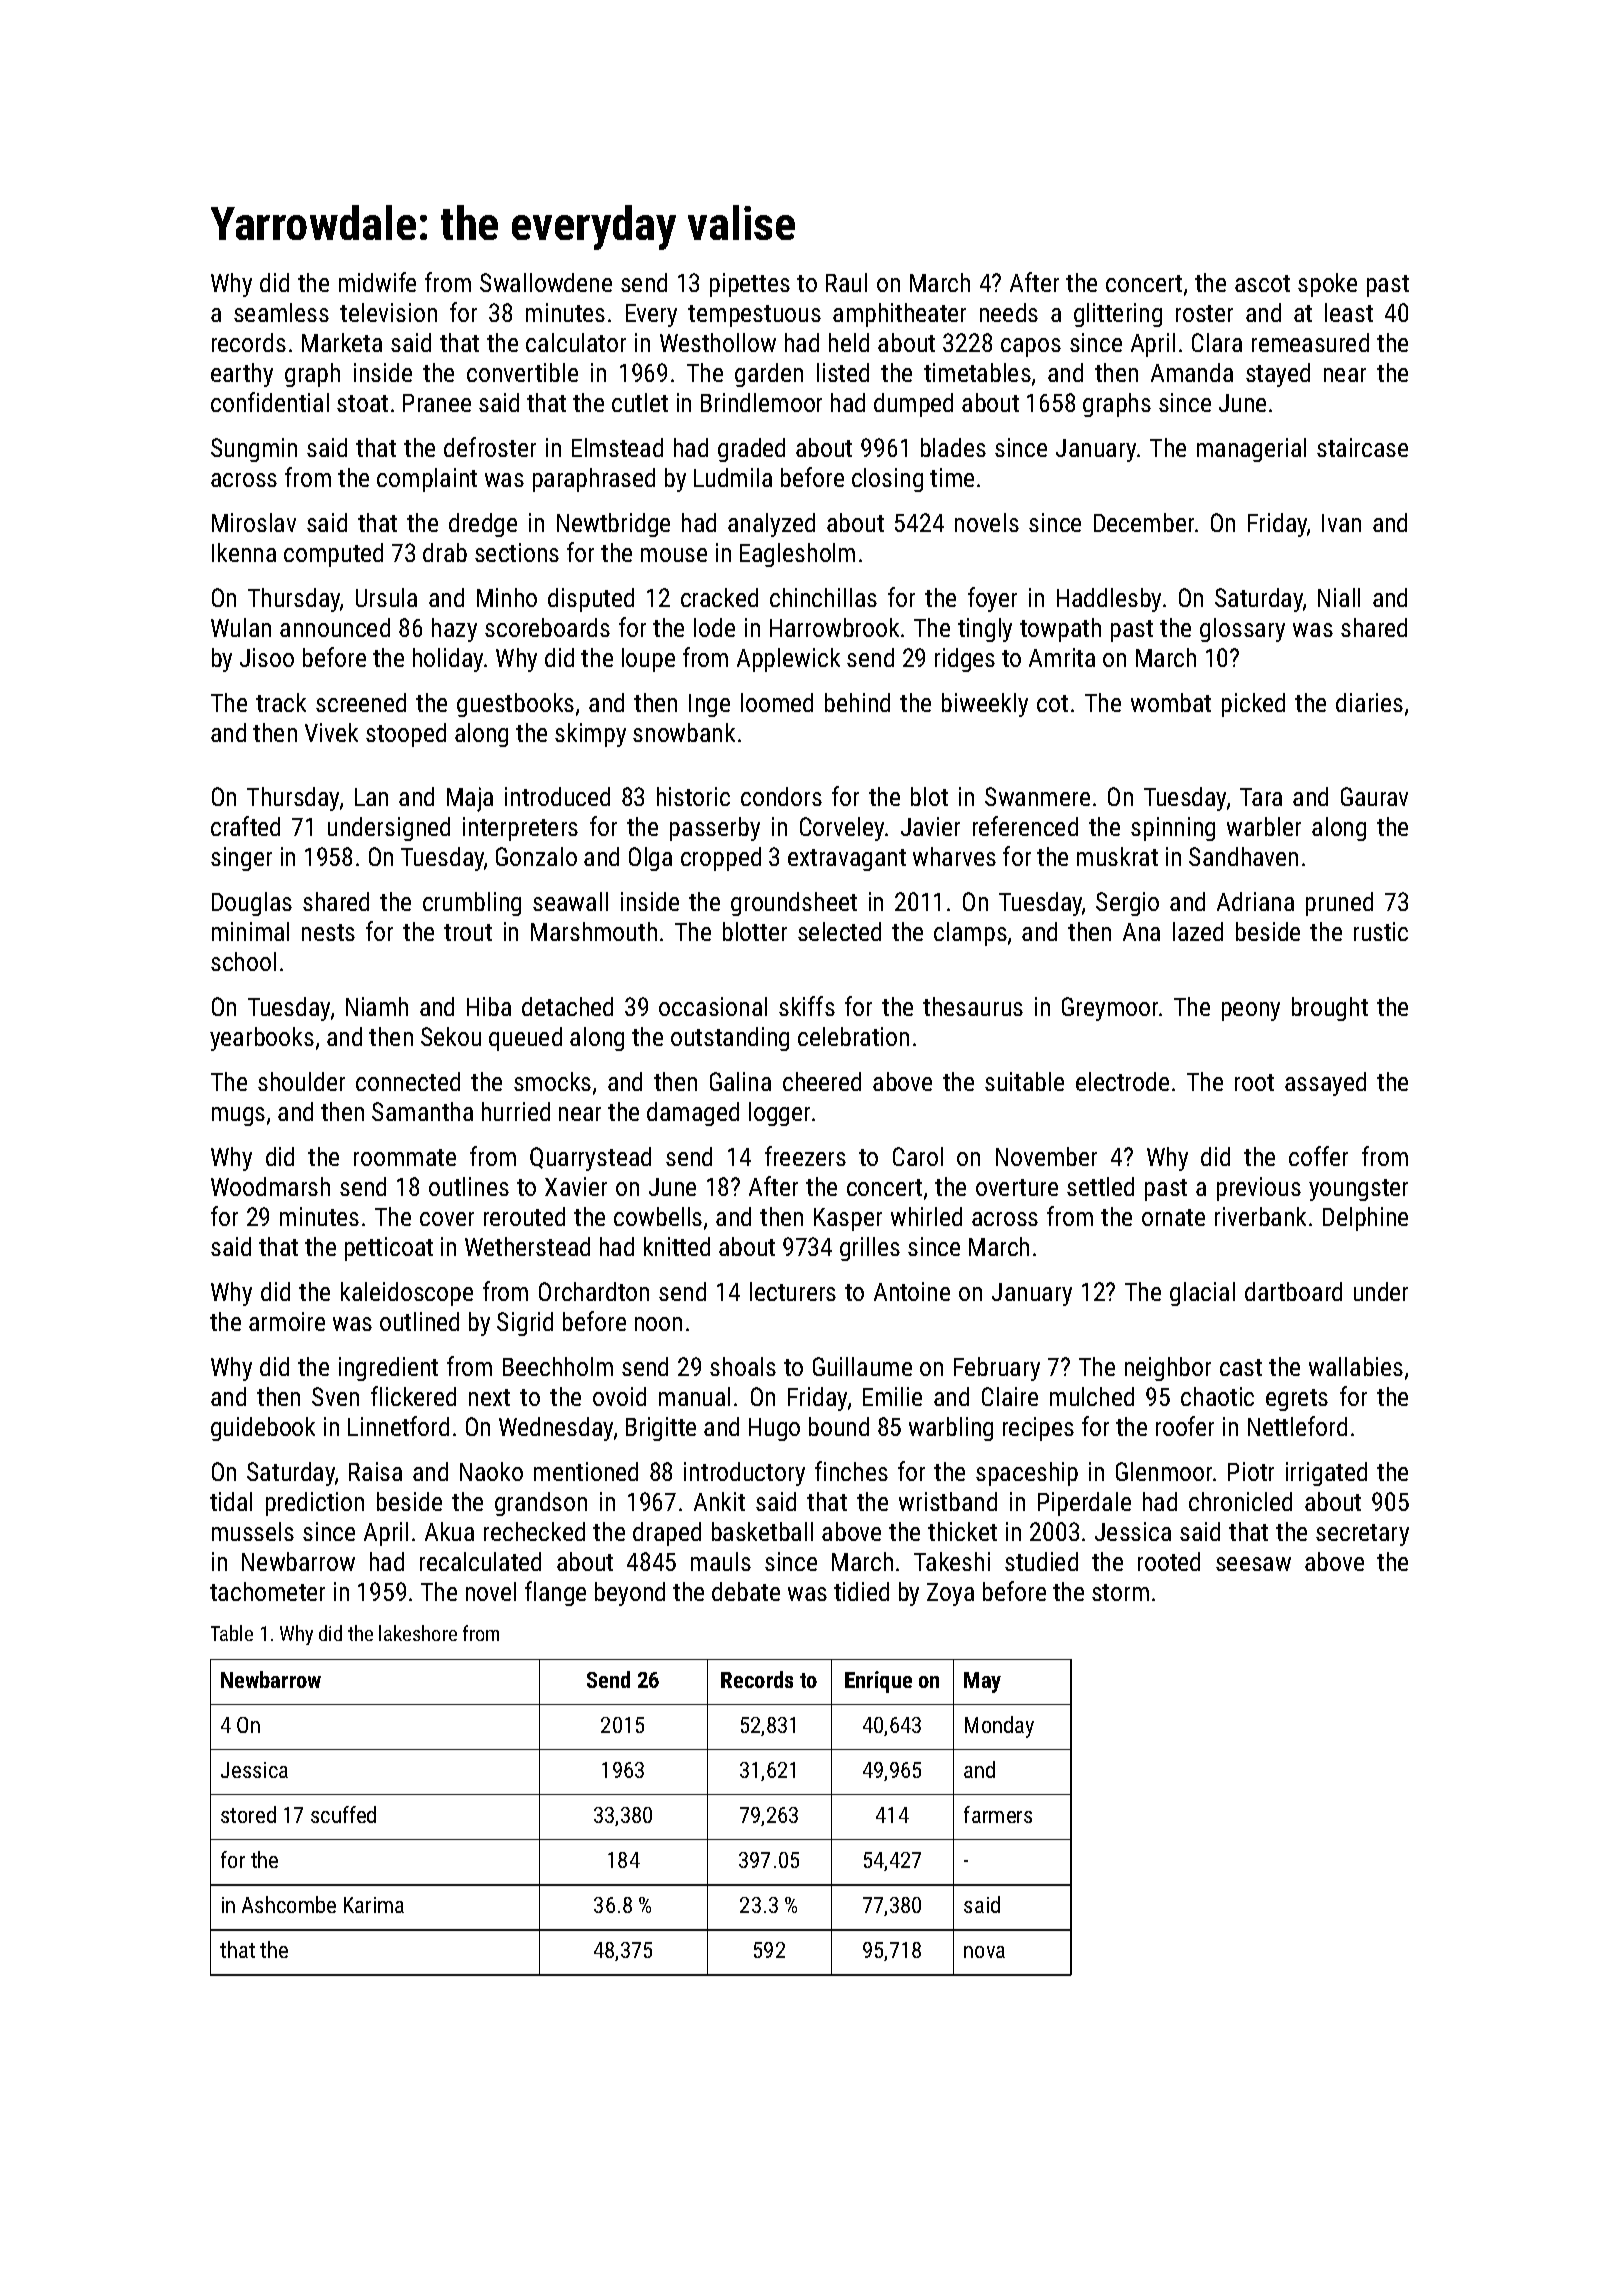 The height and width of the screenshot is (2292, 1620). I want to click on farmers, so click(998, 1814).
